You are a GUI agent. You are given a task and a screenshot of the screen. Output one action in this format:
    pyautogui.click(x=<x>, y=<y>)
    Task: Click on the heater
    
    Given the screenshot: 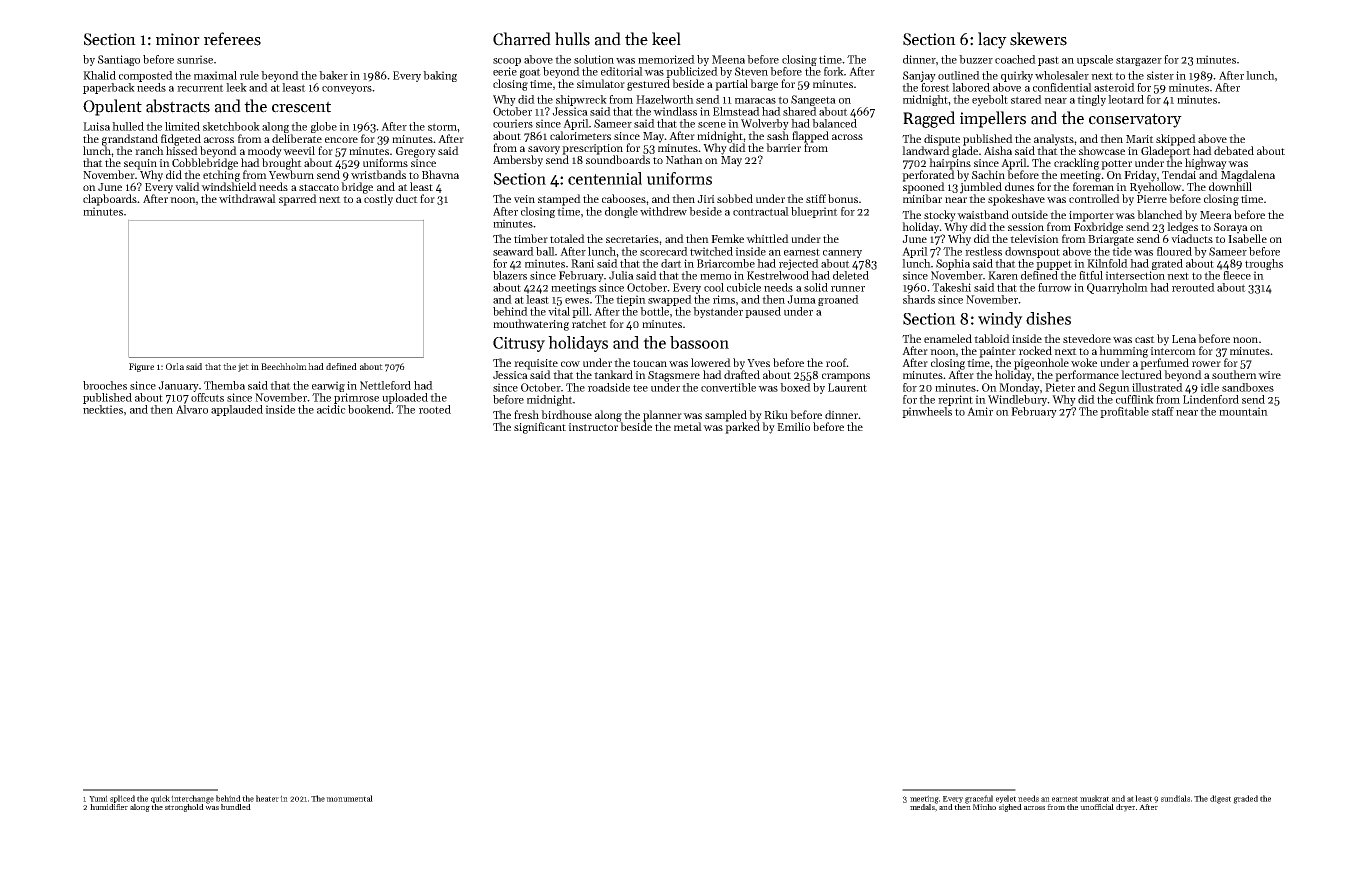 What is the action you would take?
    pyautogui.click(x=267, y=798)
